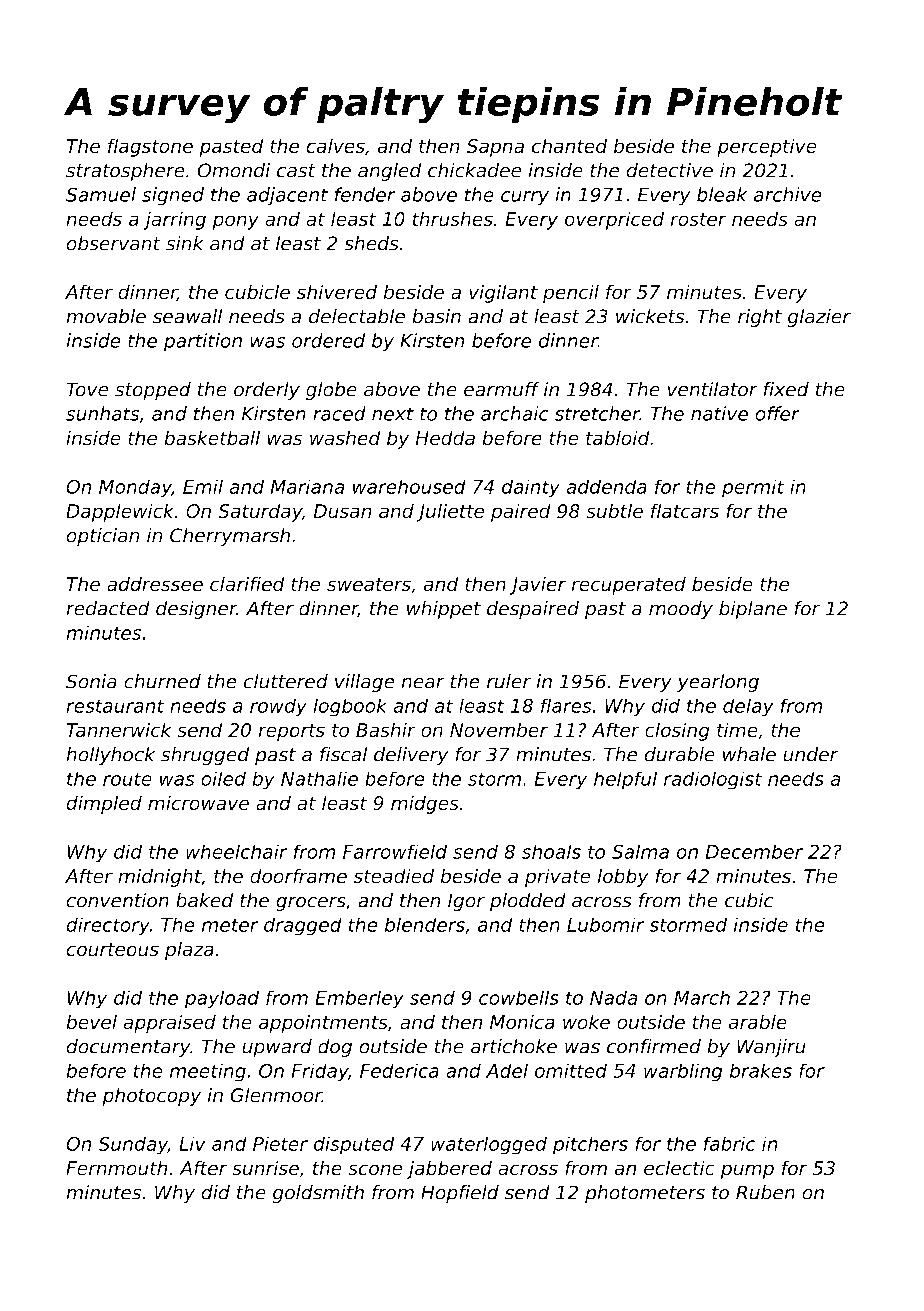  Describe the element at coordinates (104, 804) in the image. I see `dimpled` at that location.
